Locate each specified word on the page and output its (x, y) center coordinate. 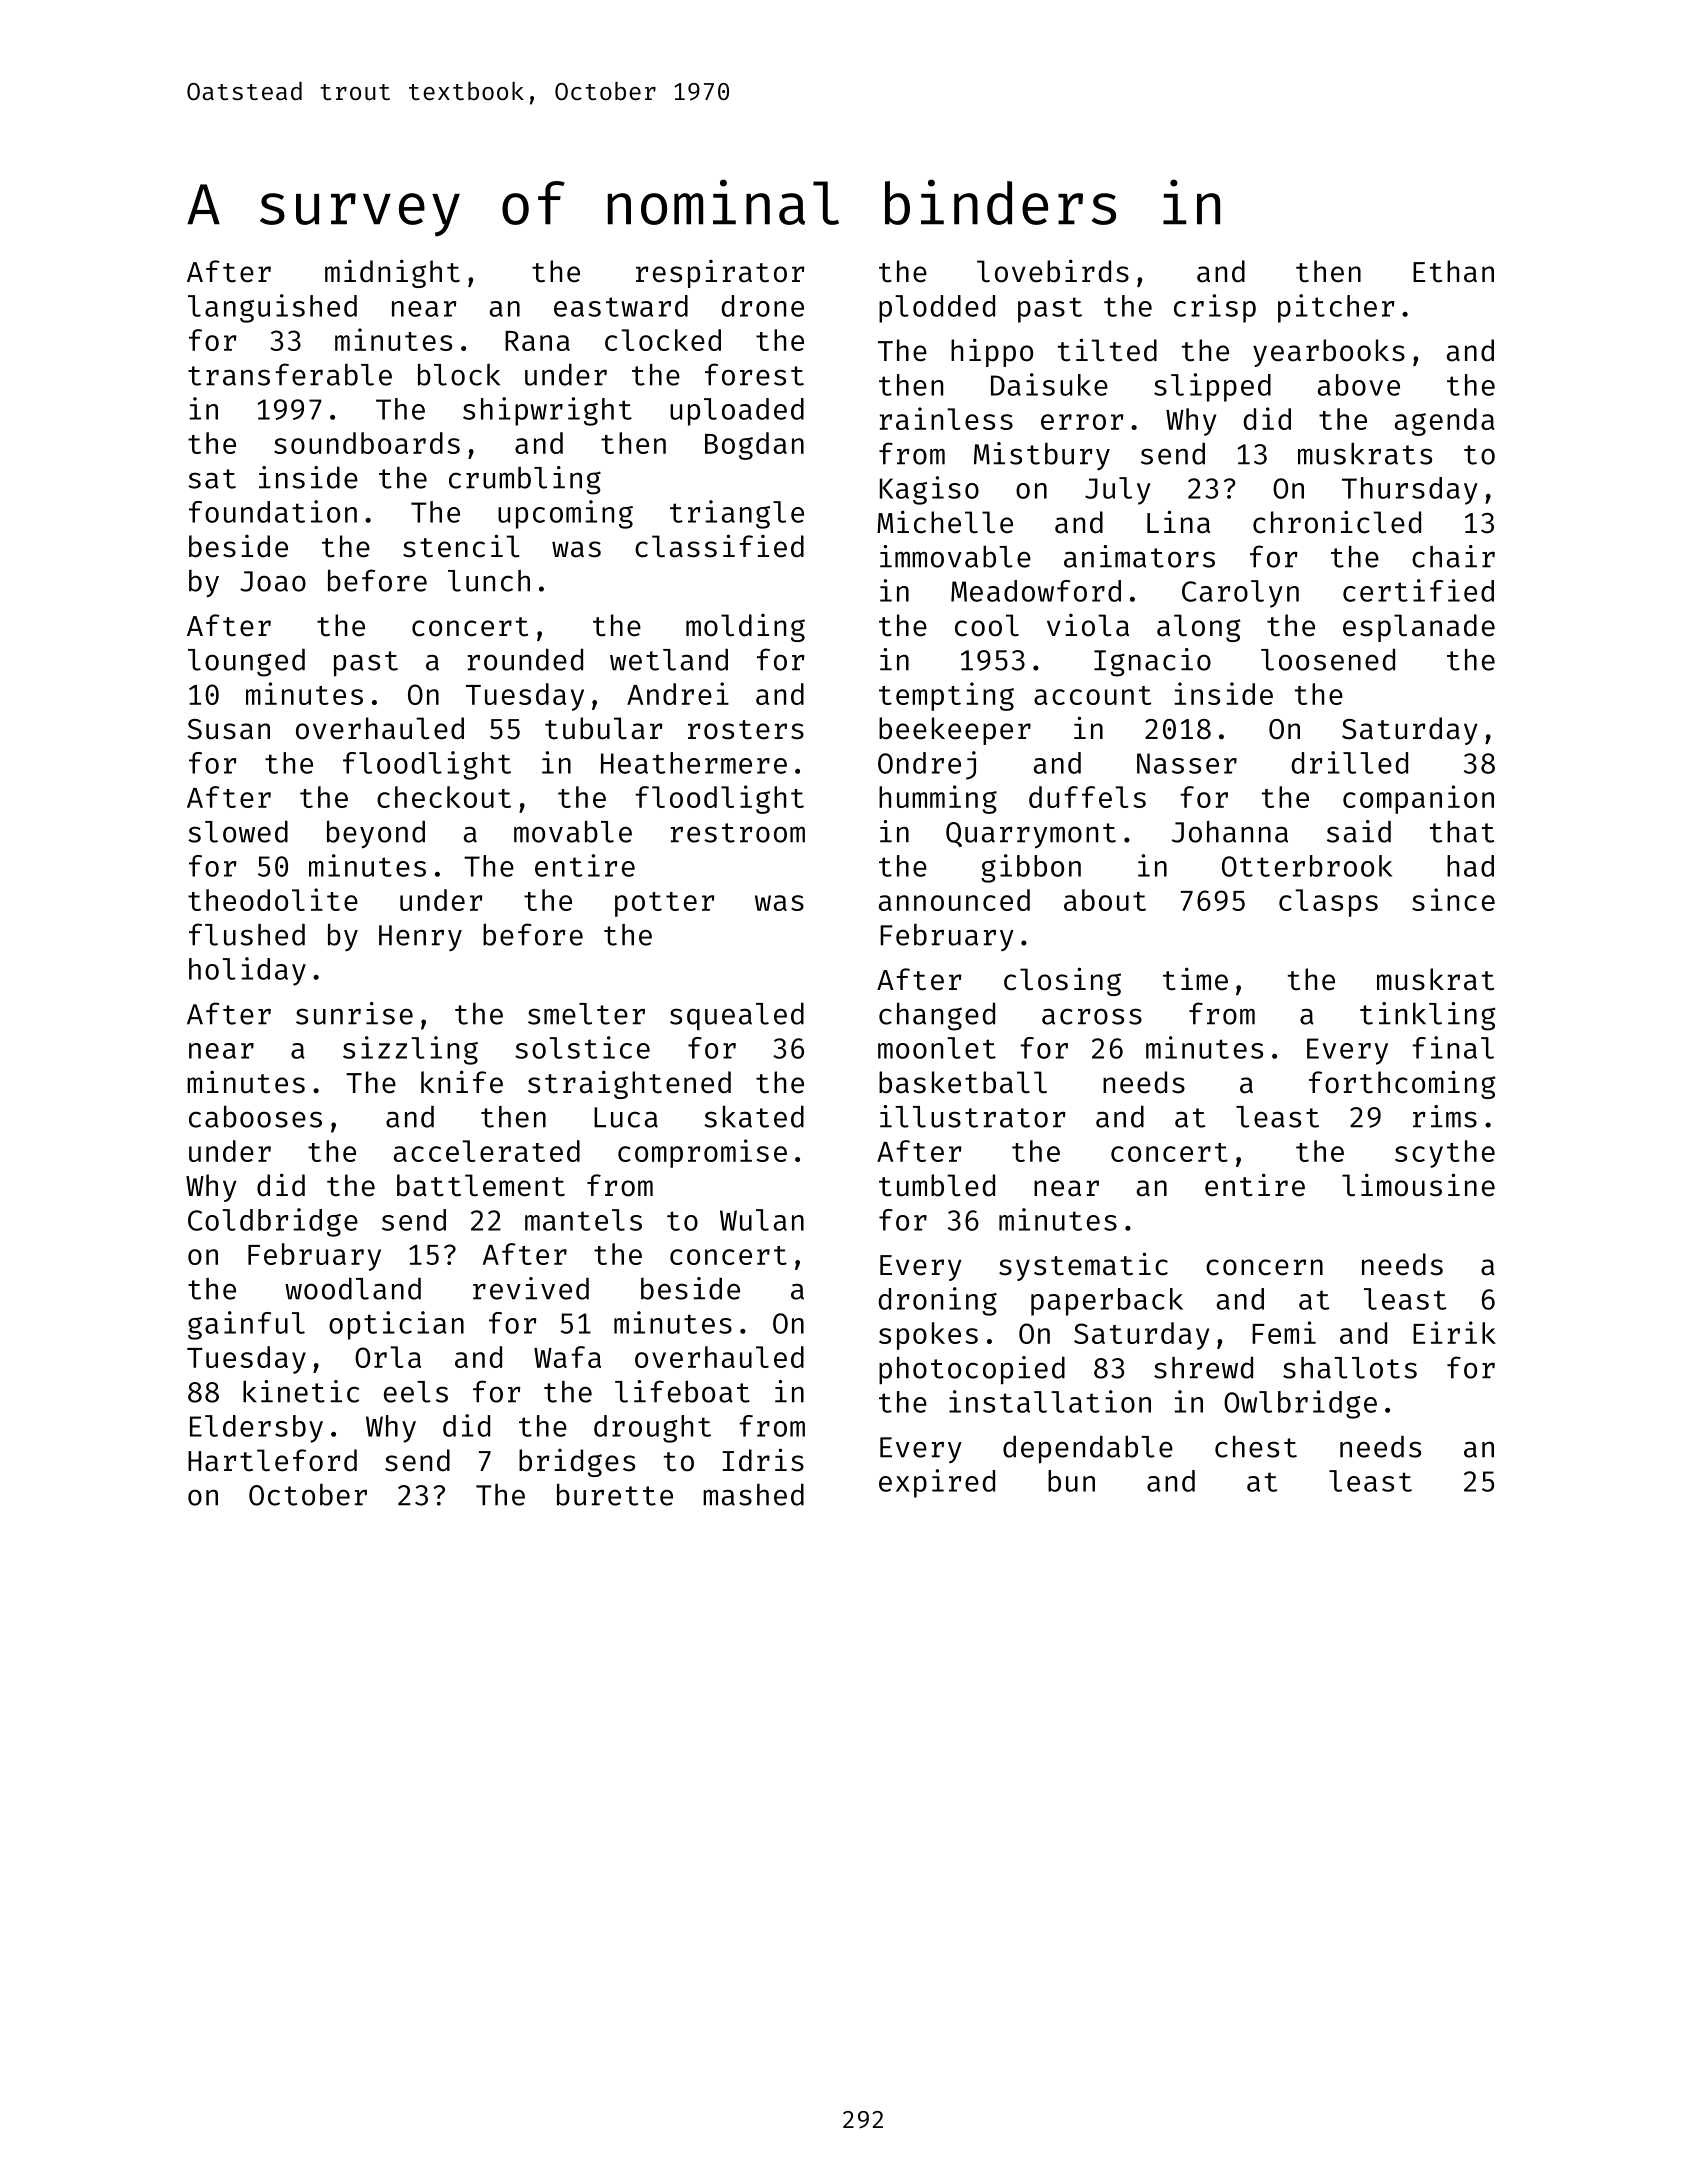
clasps (1328, 903)
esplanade (1419, 628)
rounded (525, 659)
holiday (247, 971)
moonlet (937, 1048)
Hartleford (272, 1460)
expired (937, 1483)
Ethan (1453, 271)
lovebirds (1053, 271)
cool (987, 625)
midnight (392, 273)
